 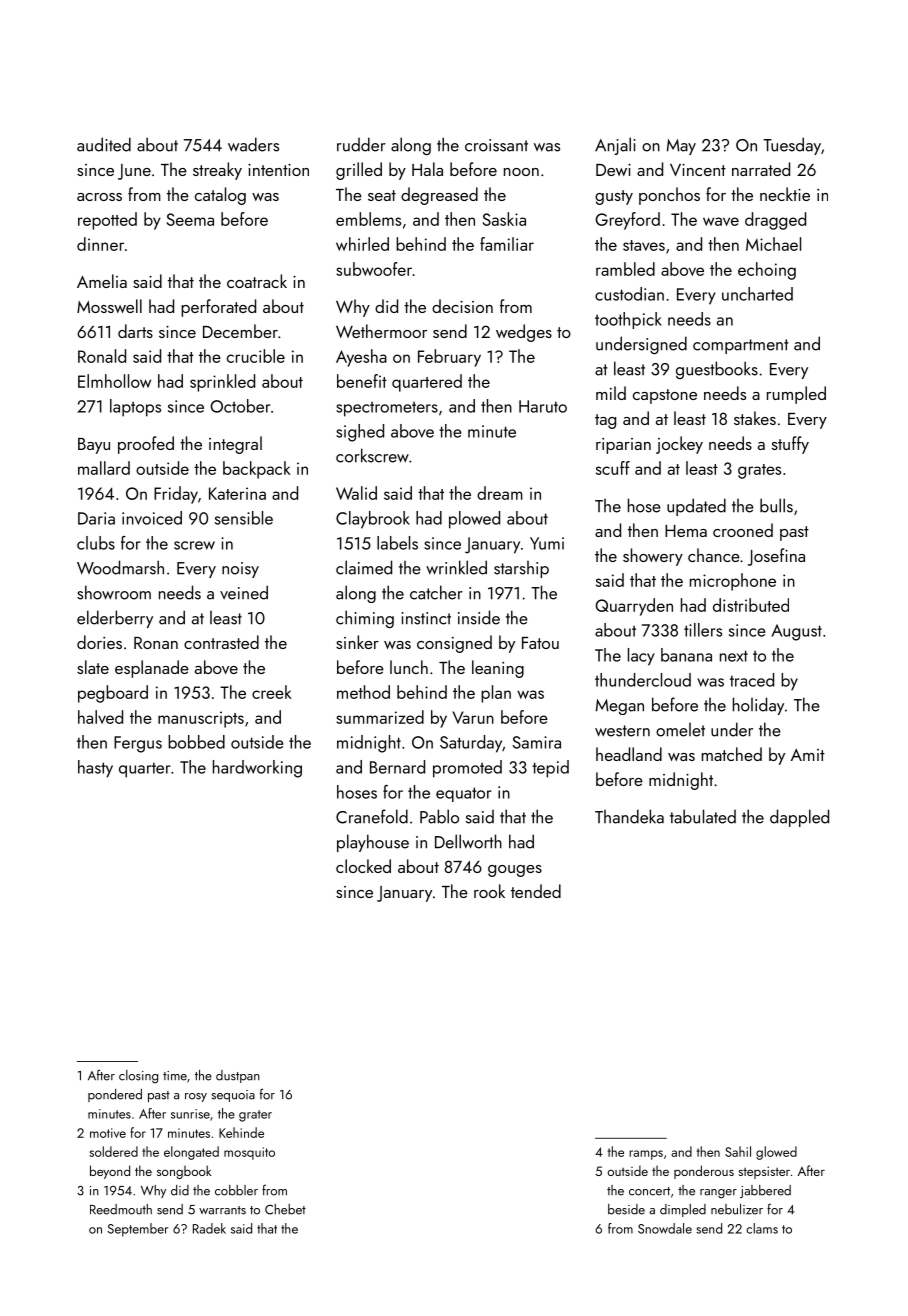 I want to click on staves, so click(x=644, y=245).
